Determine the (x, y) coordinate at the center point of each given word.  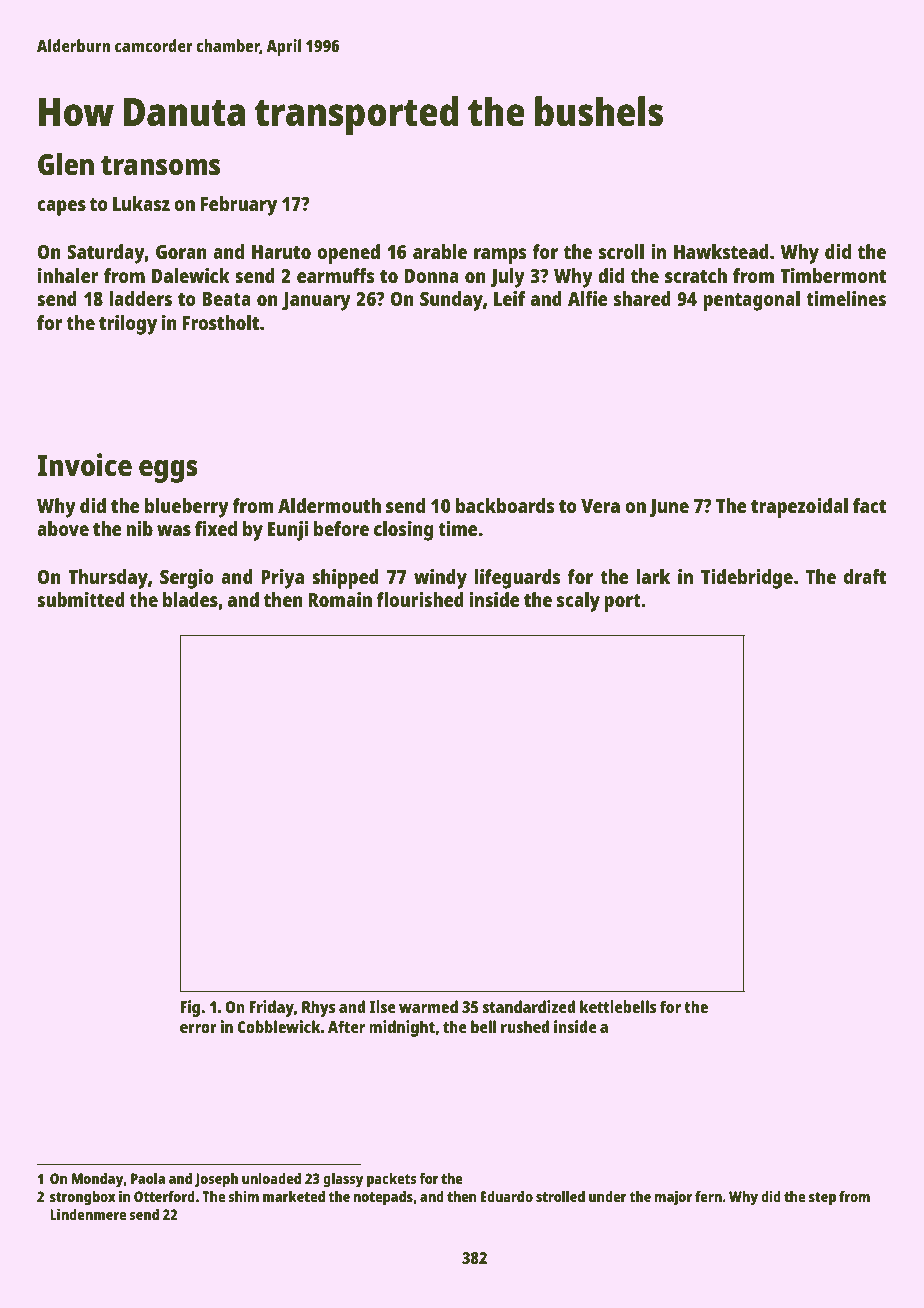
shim (243, 1196)
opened (348, 254)
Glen (66, 164)
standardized (529, 1006)
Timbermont (833, 275)
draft (865, 576)
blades (190, 599)
